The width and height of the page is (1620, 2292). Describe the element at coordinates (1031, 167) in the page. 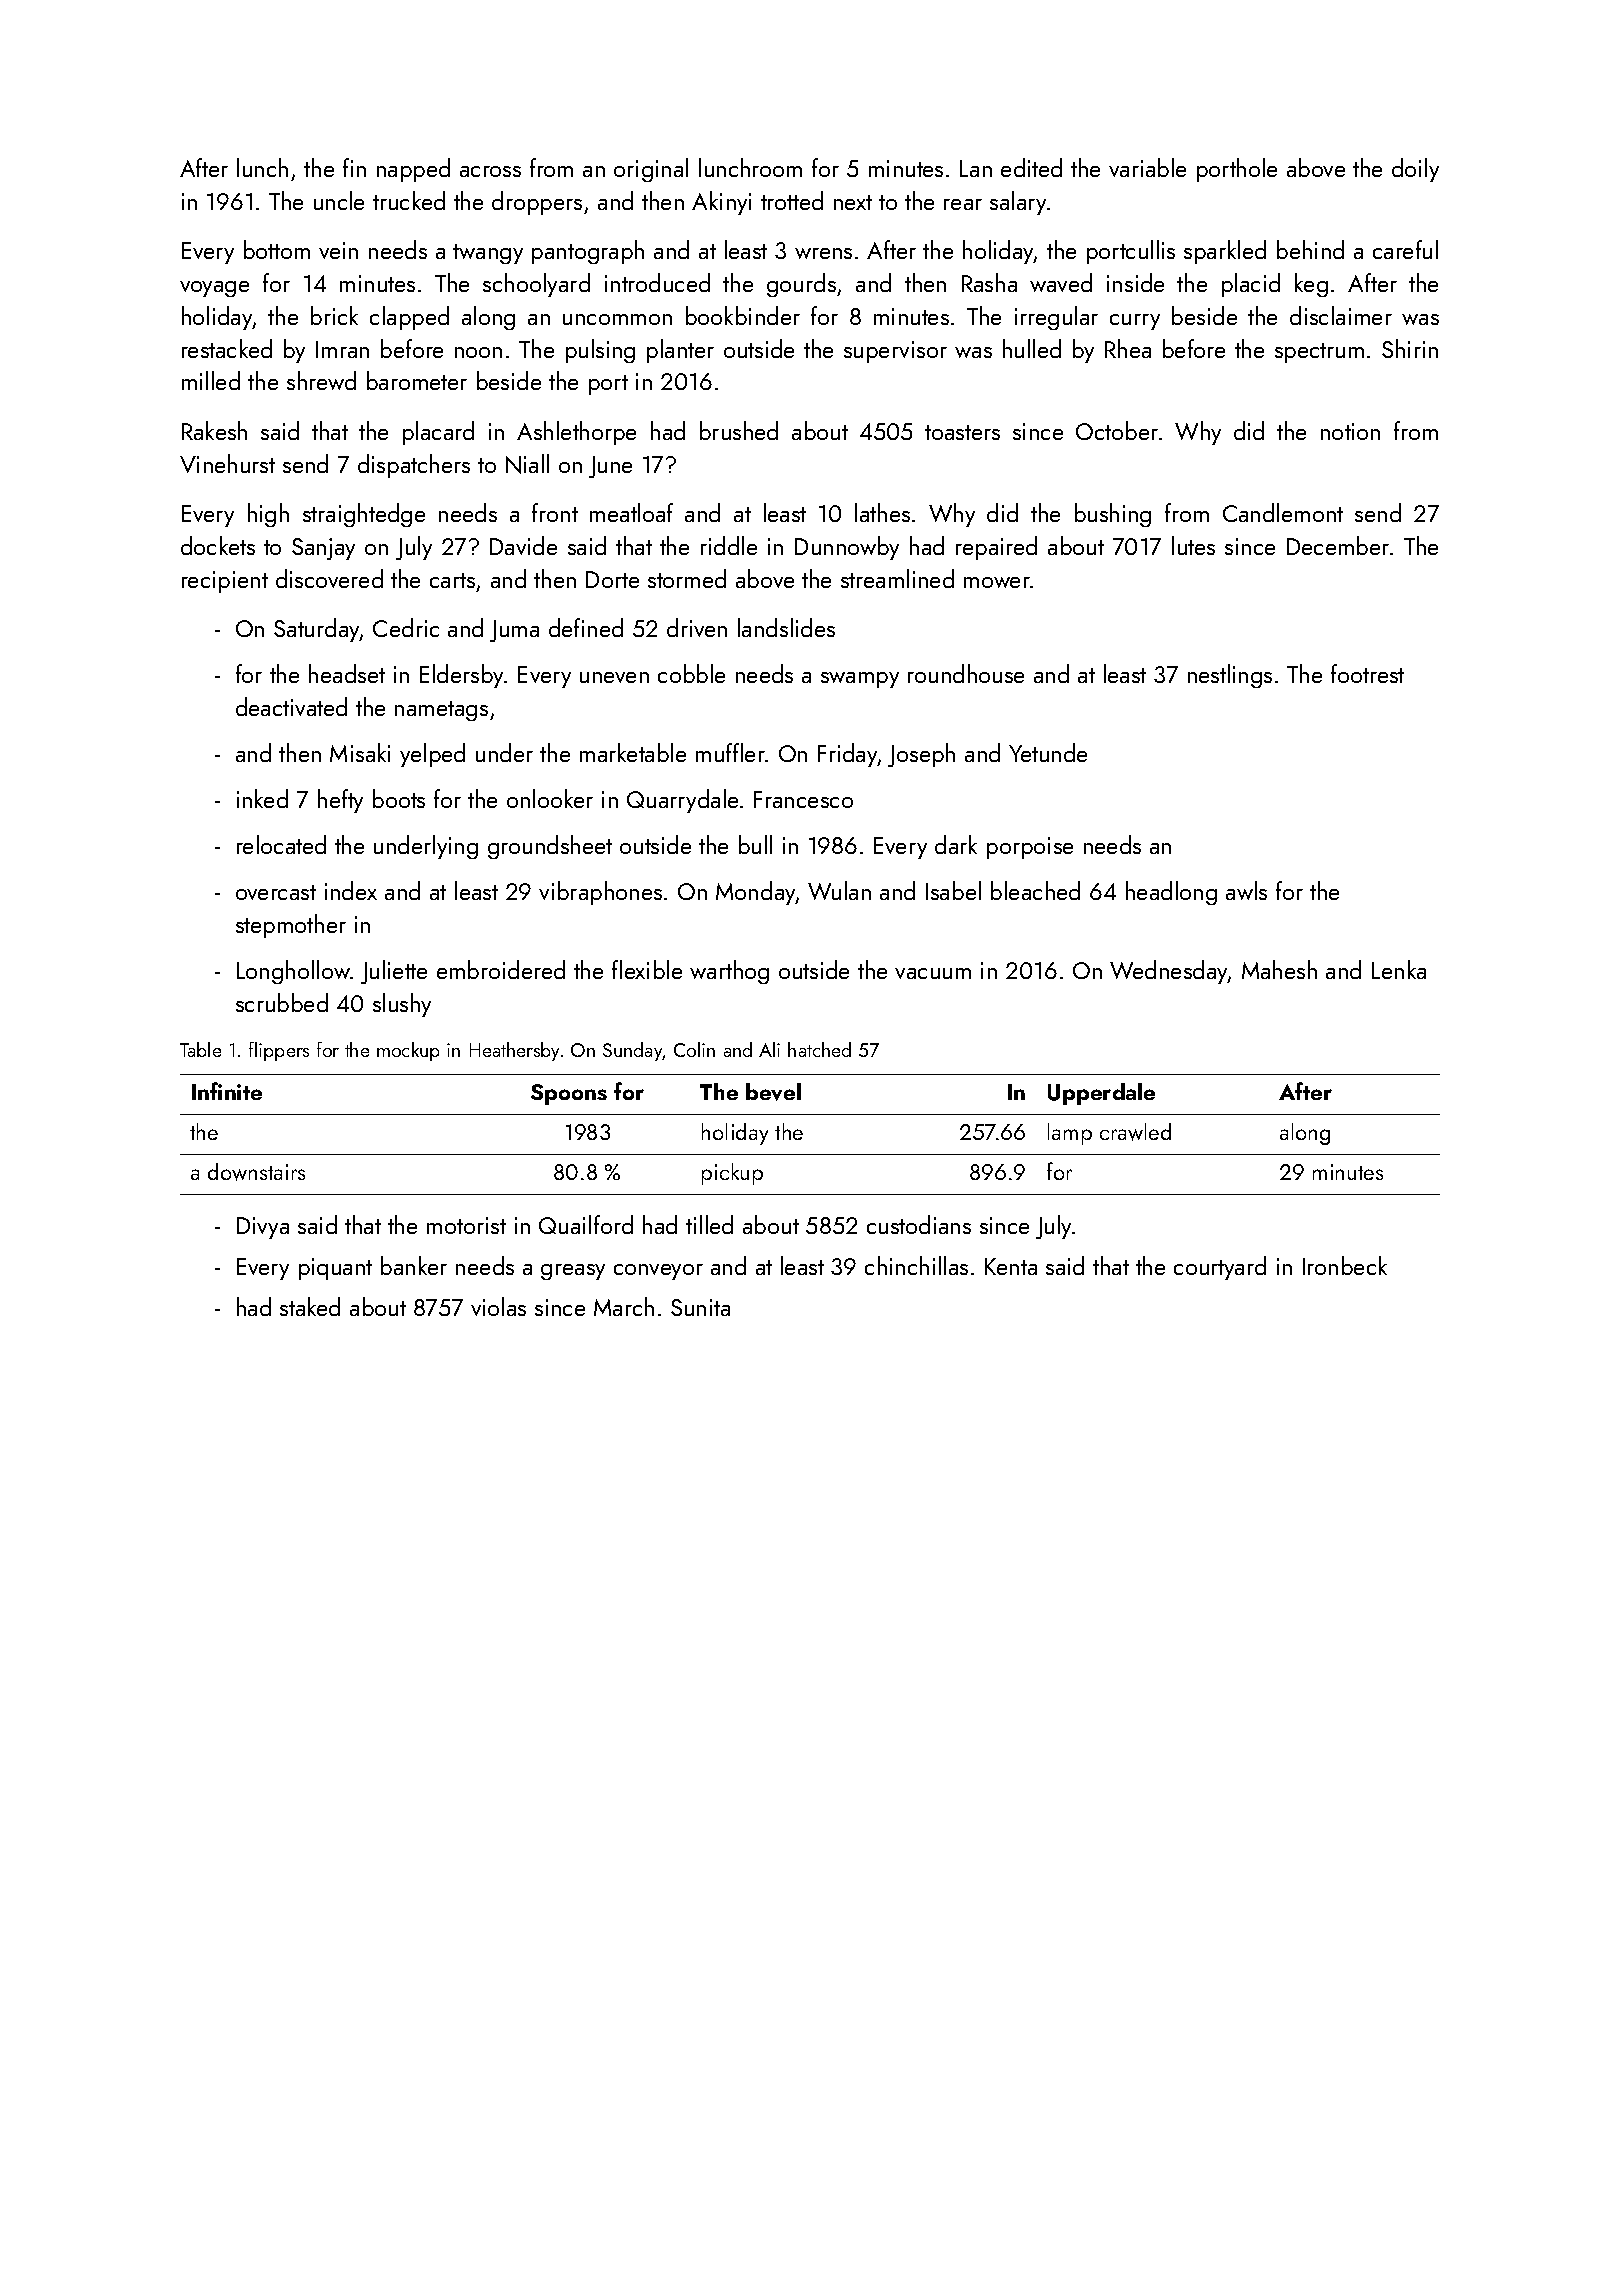

I see `edited` at that location.
